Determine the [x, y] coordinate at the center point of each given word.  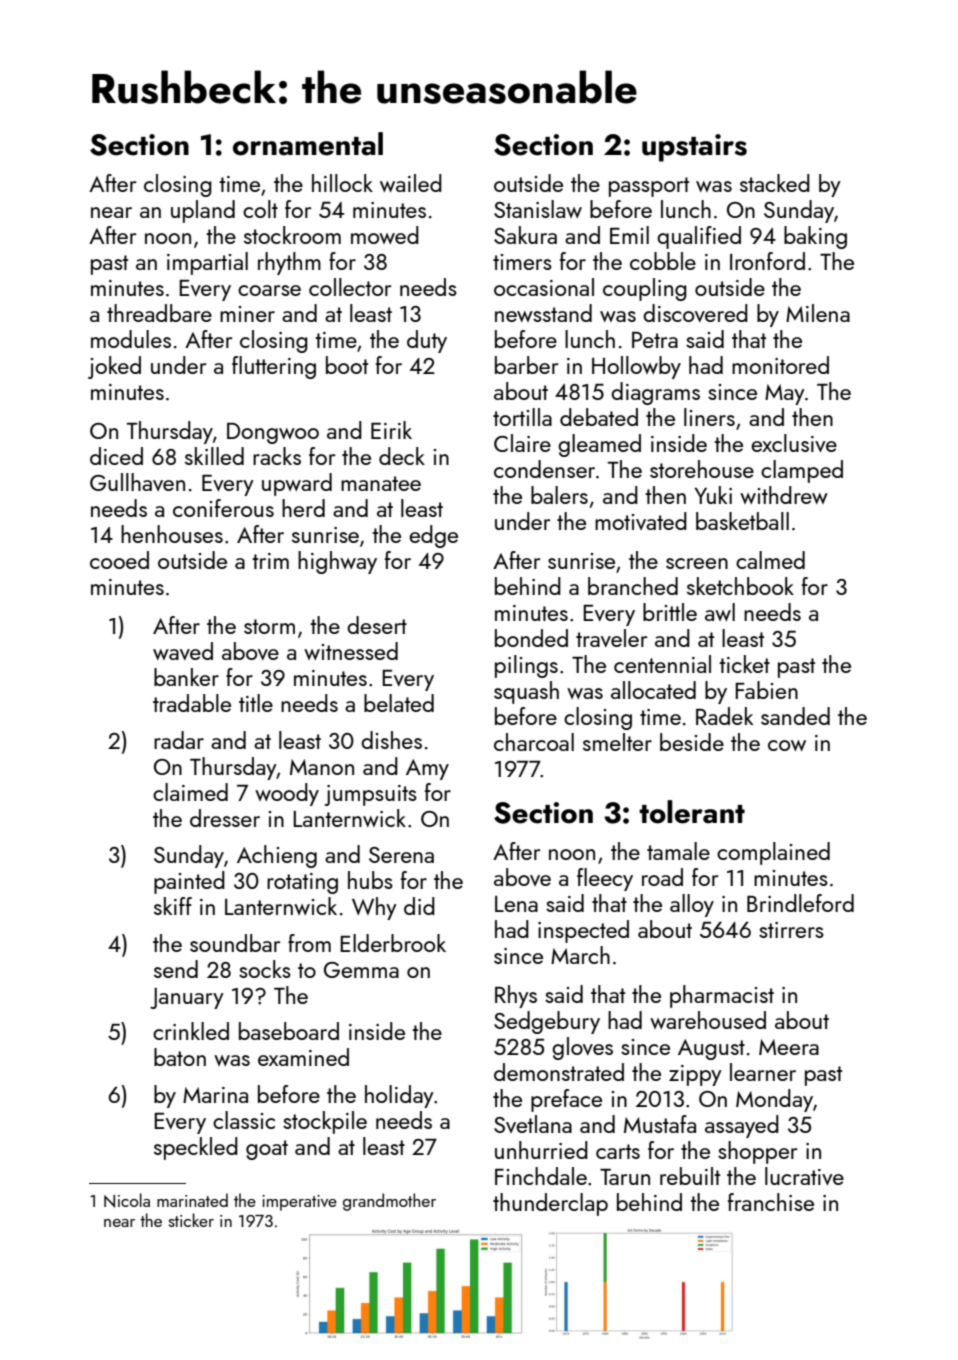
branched [633, 586]
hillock [342, 183]
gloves [582, 1048]
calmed [770, 560]
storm [269, 626]
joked [114, 367]
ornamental [308, 144]
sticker [191, 1220]
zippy [695, 1075]
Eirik [391, 430]
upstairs [694, 148]
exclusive [794, 443]
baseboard [289, 1031]
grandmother [389, 1202]
